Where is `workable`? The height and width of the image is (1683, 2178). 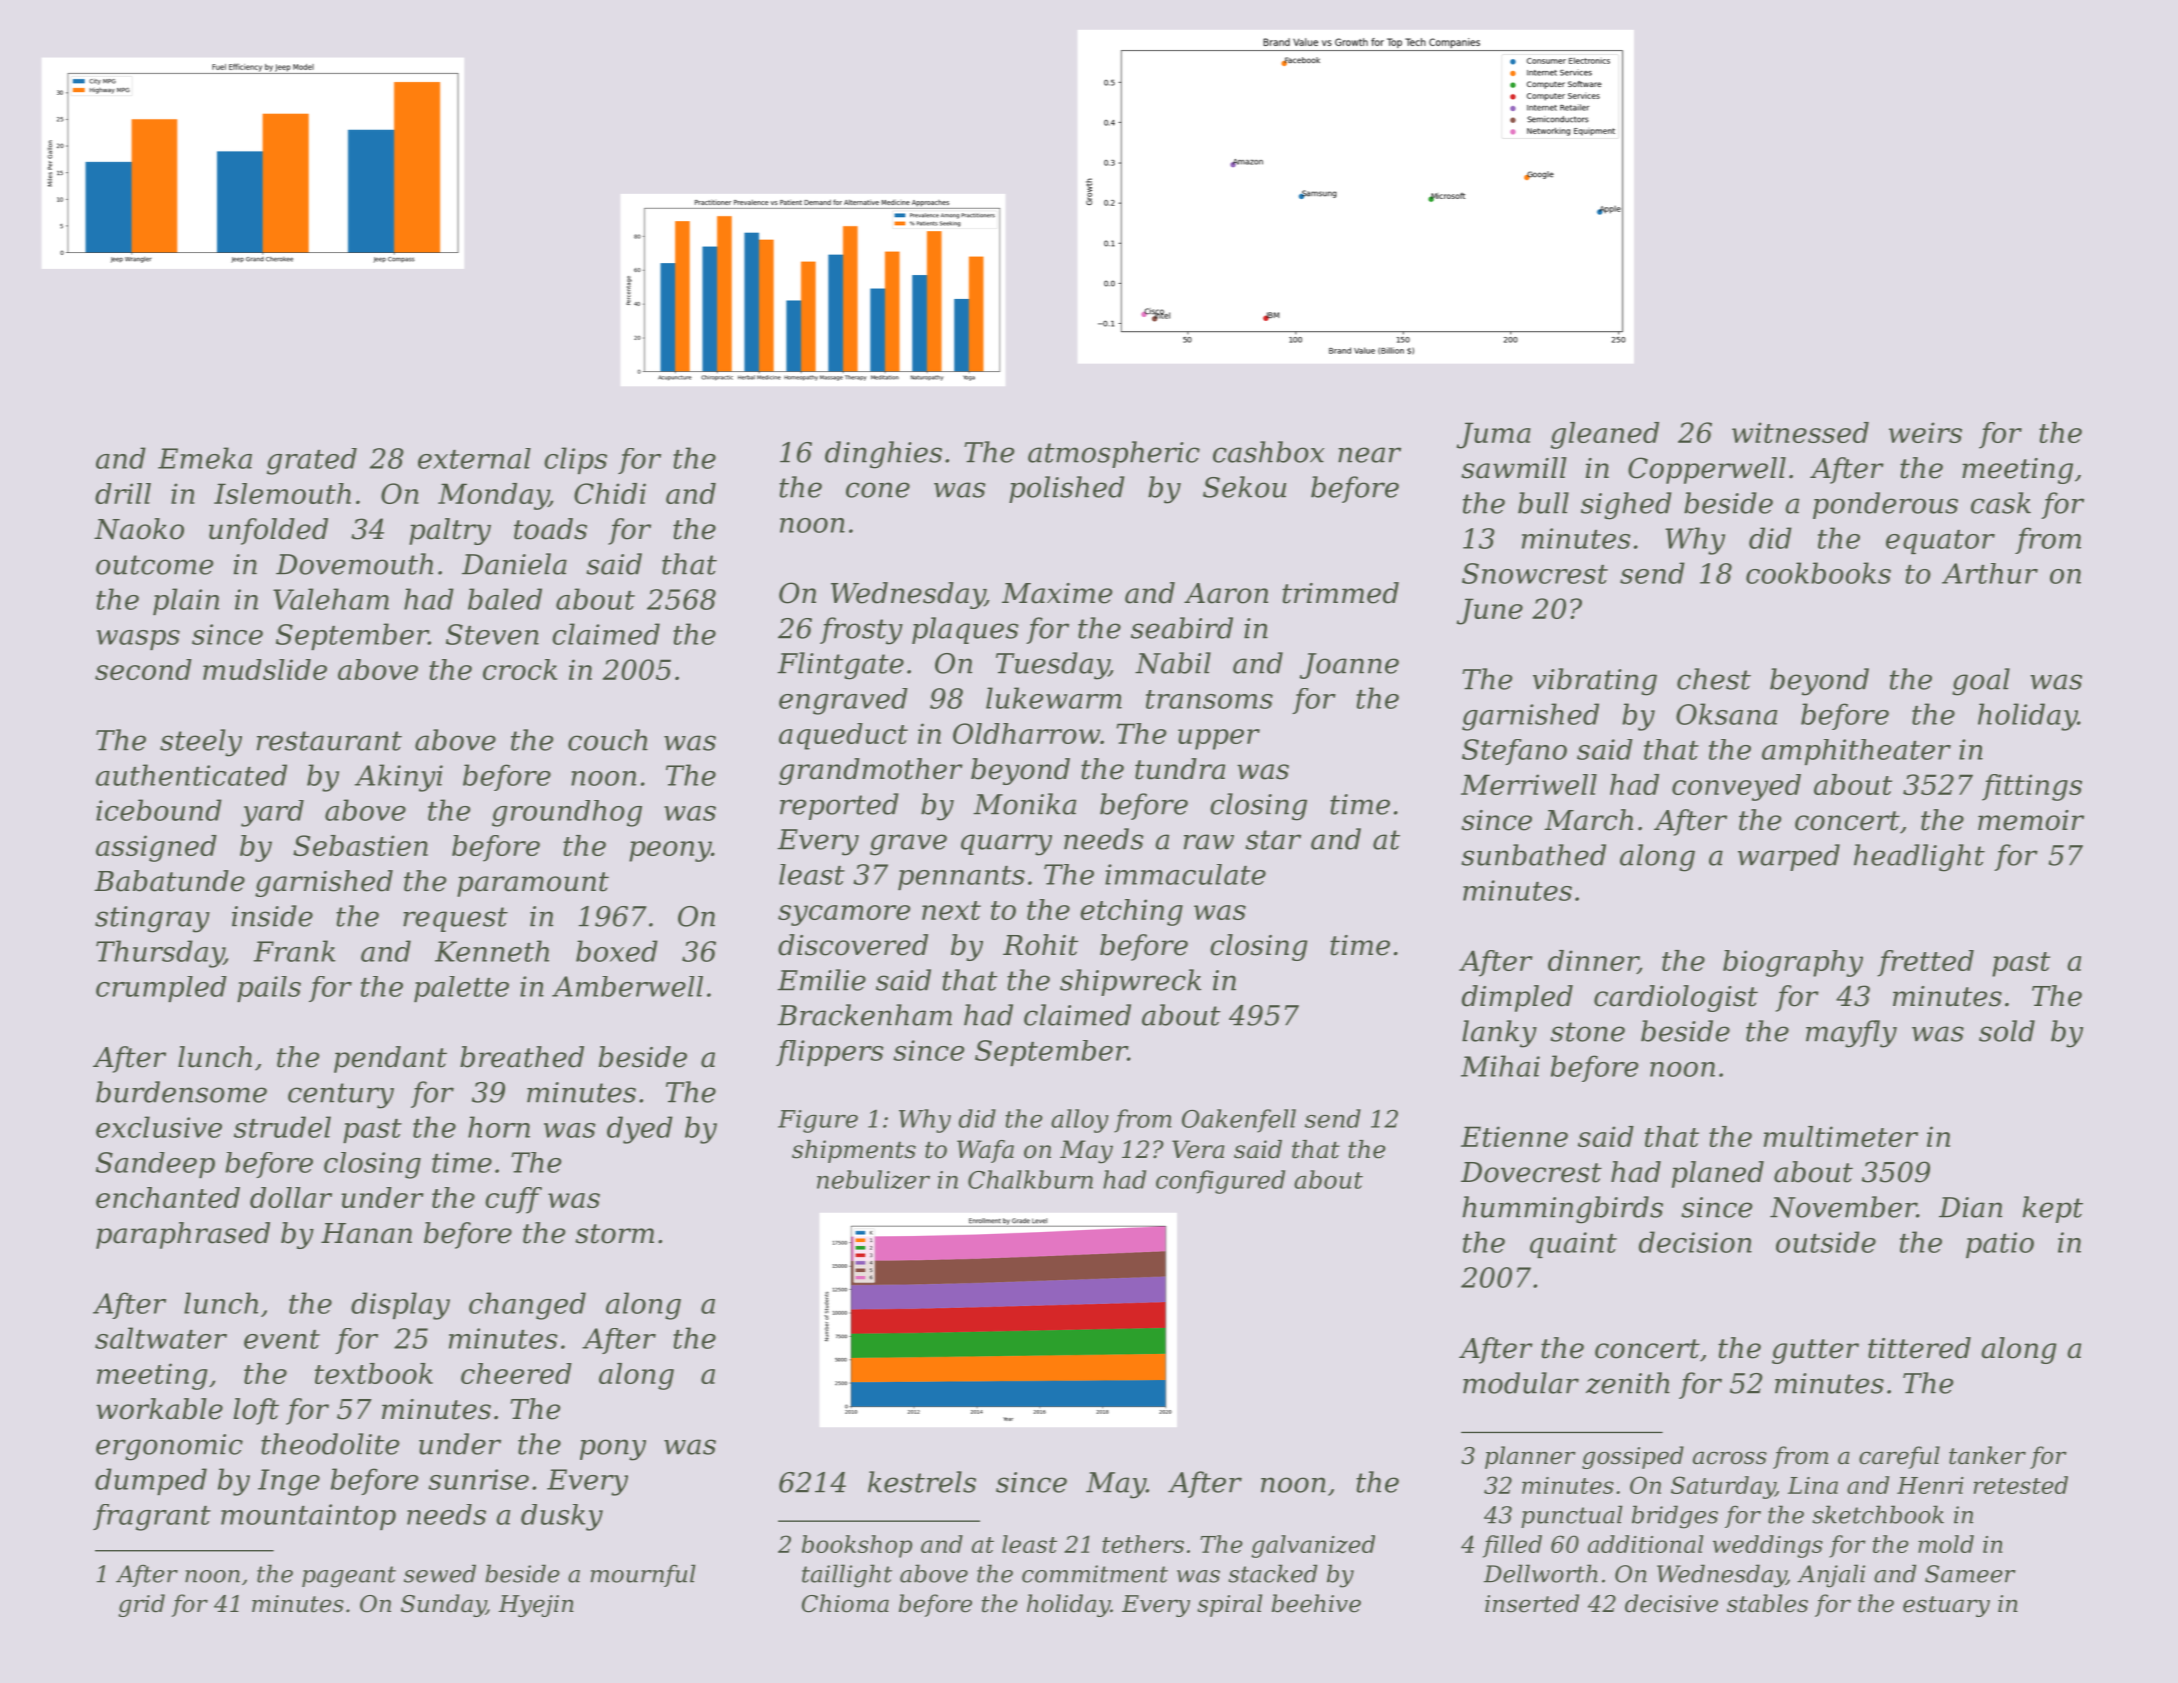
workable is located at coordinates (159, 1409).
